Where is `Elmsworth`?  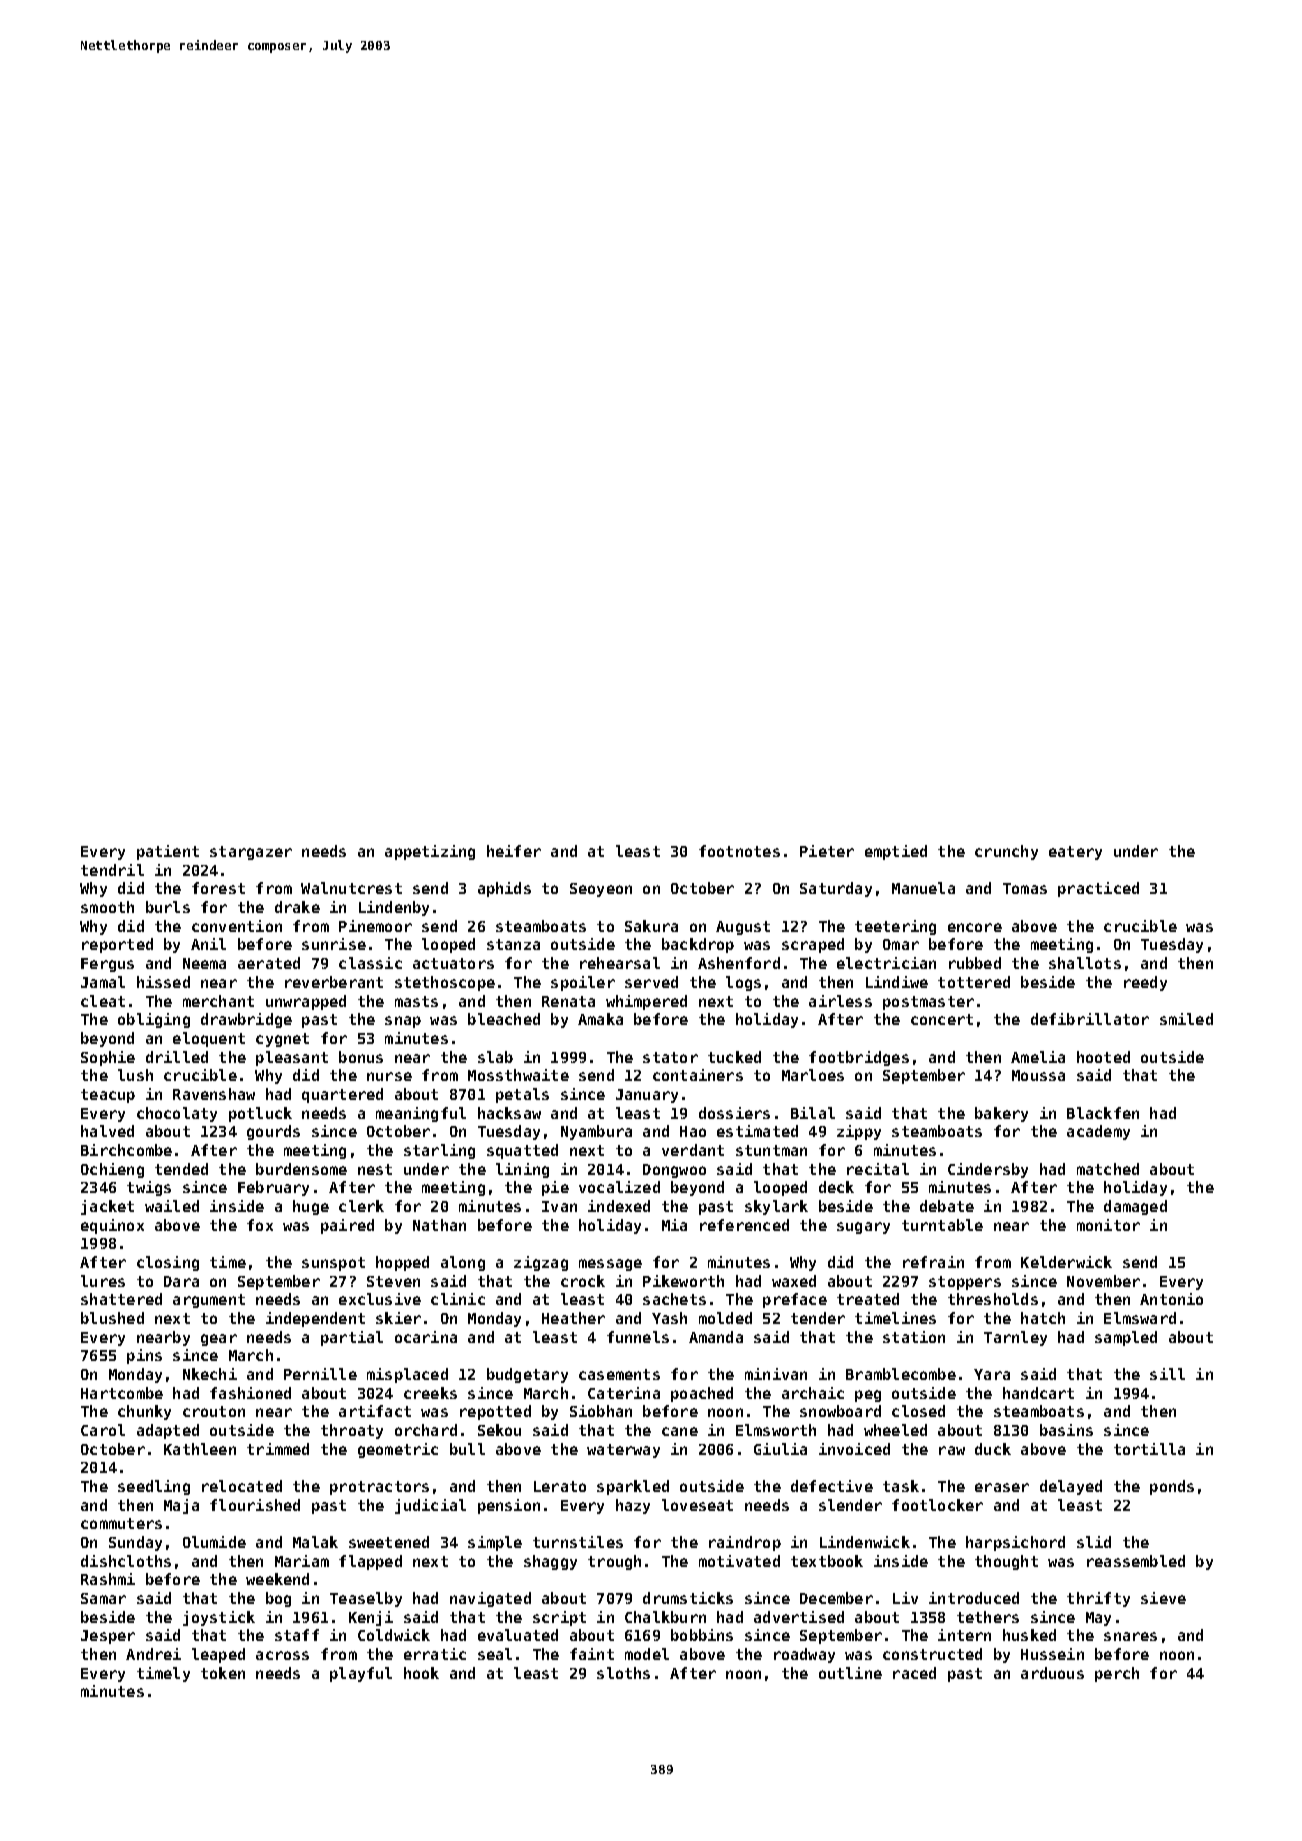
Elmsworth is located at coordinates (776, 1430).
